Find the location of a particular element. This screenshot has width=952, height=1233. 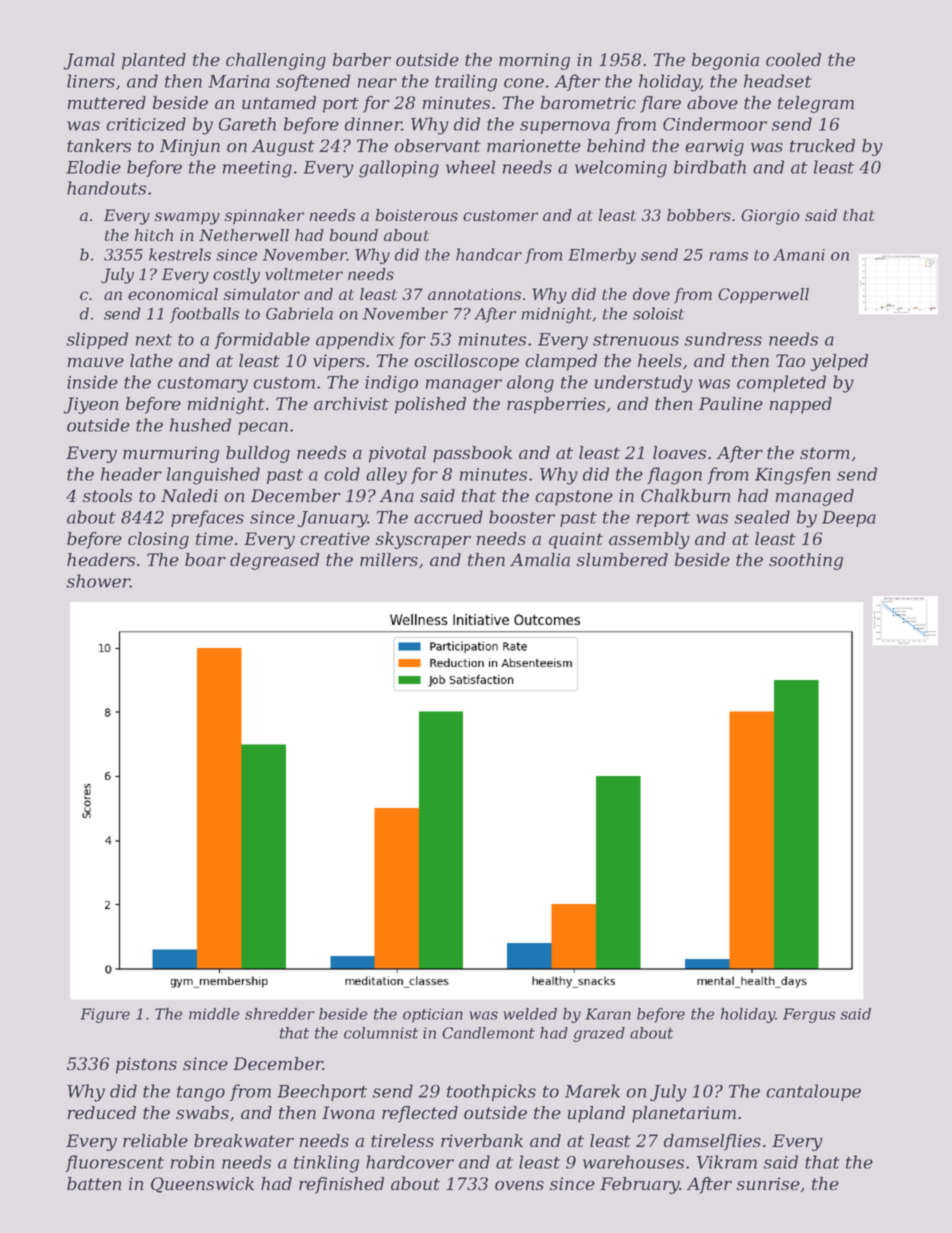

trailing is located at coordinates (466, 83).
